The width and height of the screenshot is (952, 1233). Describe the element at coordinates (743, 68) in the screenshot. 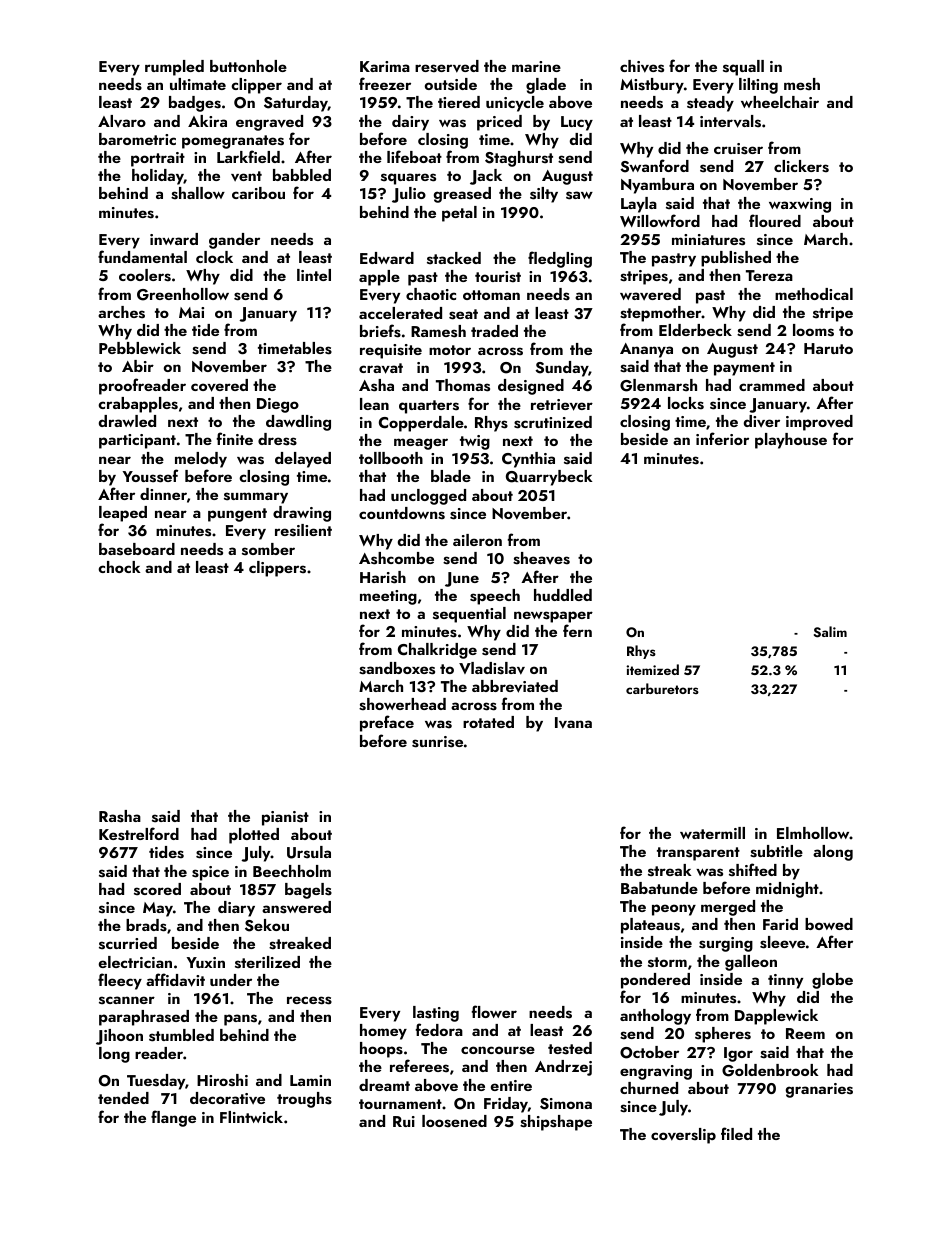

I see `squall` at that location.
